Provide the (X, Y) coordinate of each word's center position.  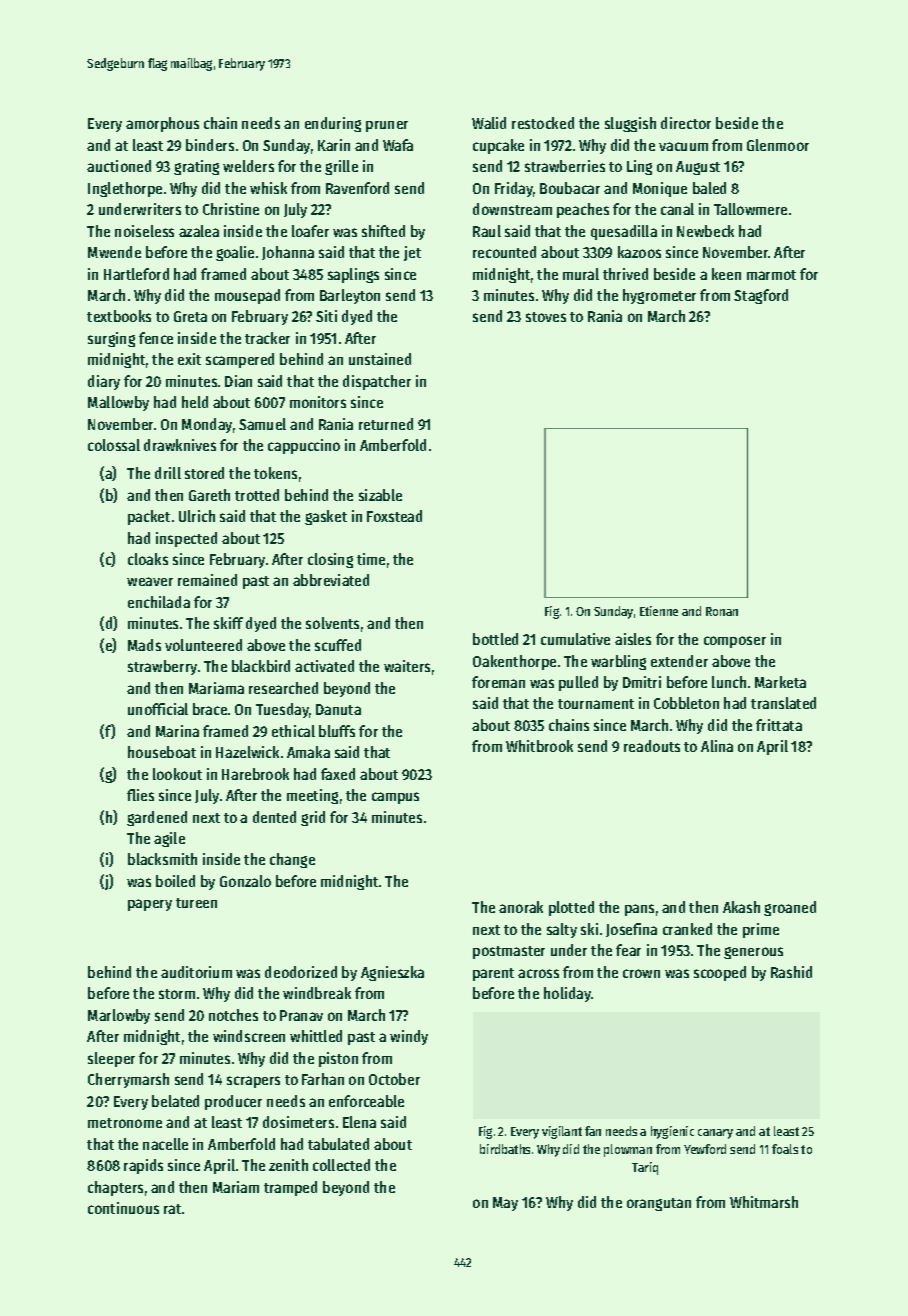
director (686, 123)
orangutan (659, 1204)
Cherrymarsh (128, 1080)
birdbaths (505, 1149)
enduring (333, 124)
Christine (231, 209)
